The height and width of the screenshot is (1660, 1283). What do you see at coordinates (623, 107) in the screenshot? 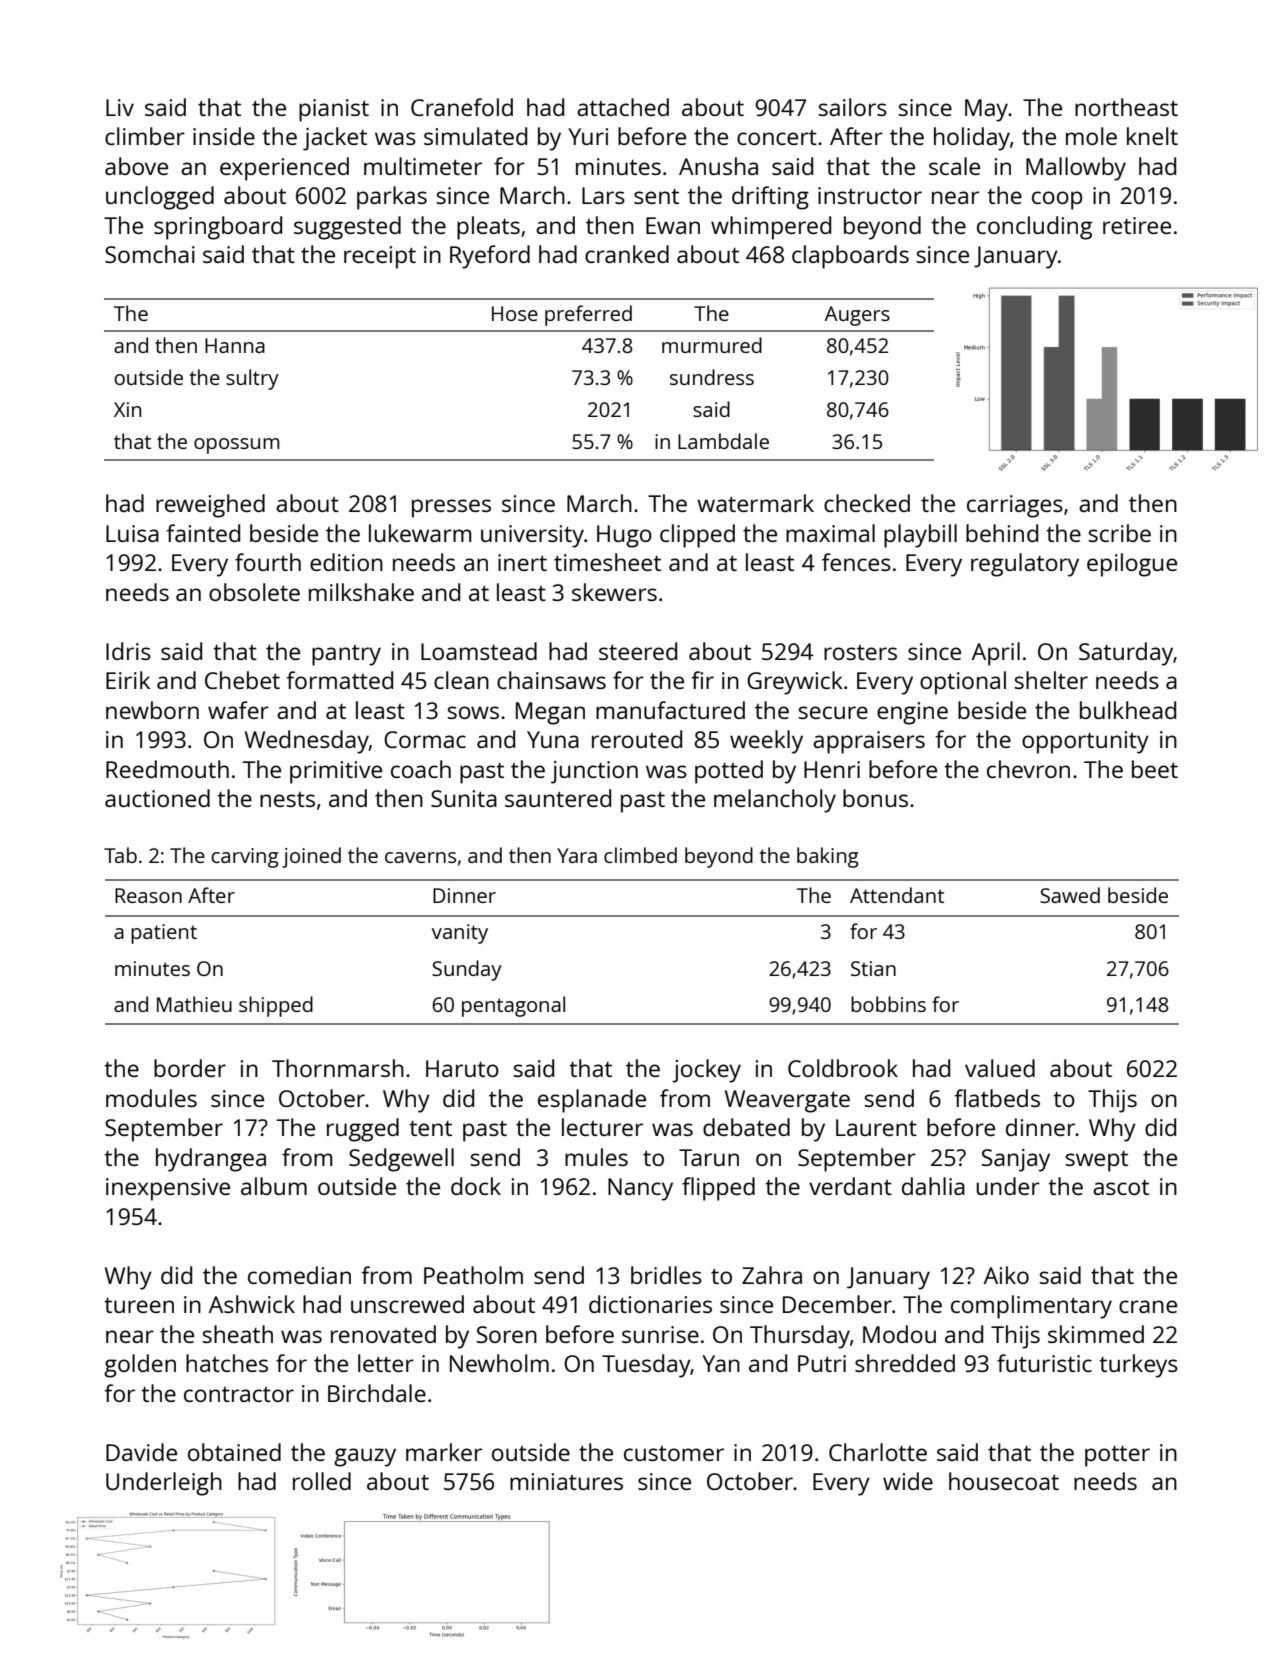
I see `attached` at bounding box center [623, 107].
